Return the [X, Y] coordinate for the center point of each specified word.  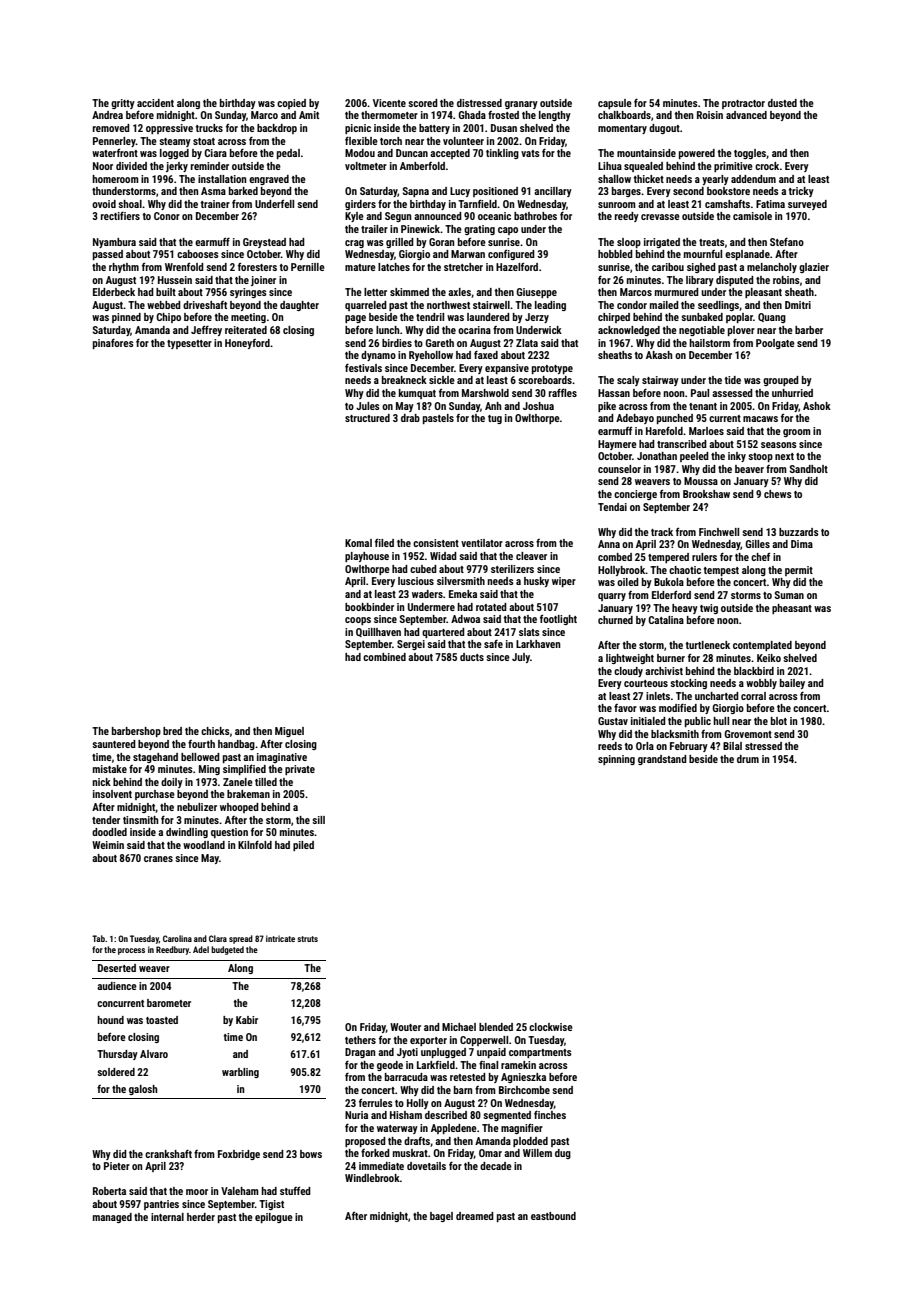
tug [495, 419]
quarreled [366, 306]
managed [112, 1218]
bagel [441, 1217]
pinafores [113, 344]
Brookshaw [706, 494]
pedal [288, 154]
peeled [694, 457]
